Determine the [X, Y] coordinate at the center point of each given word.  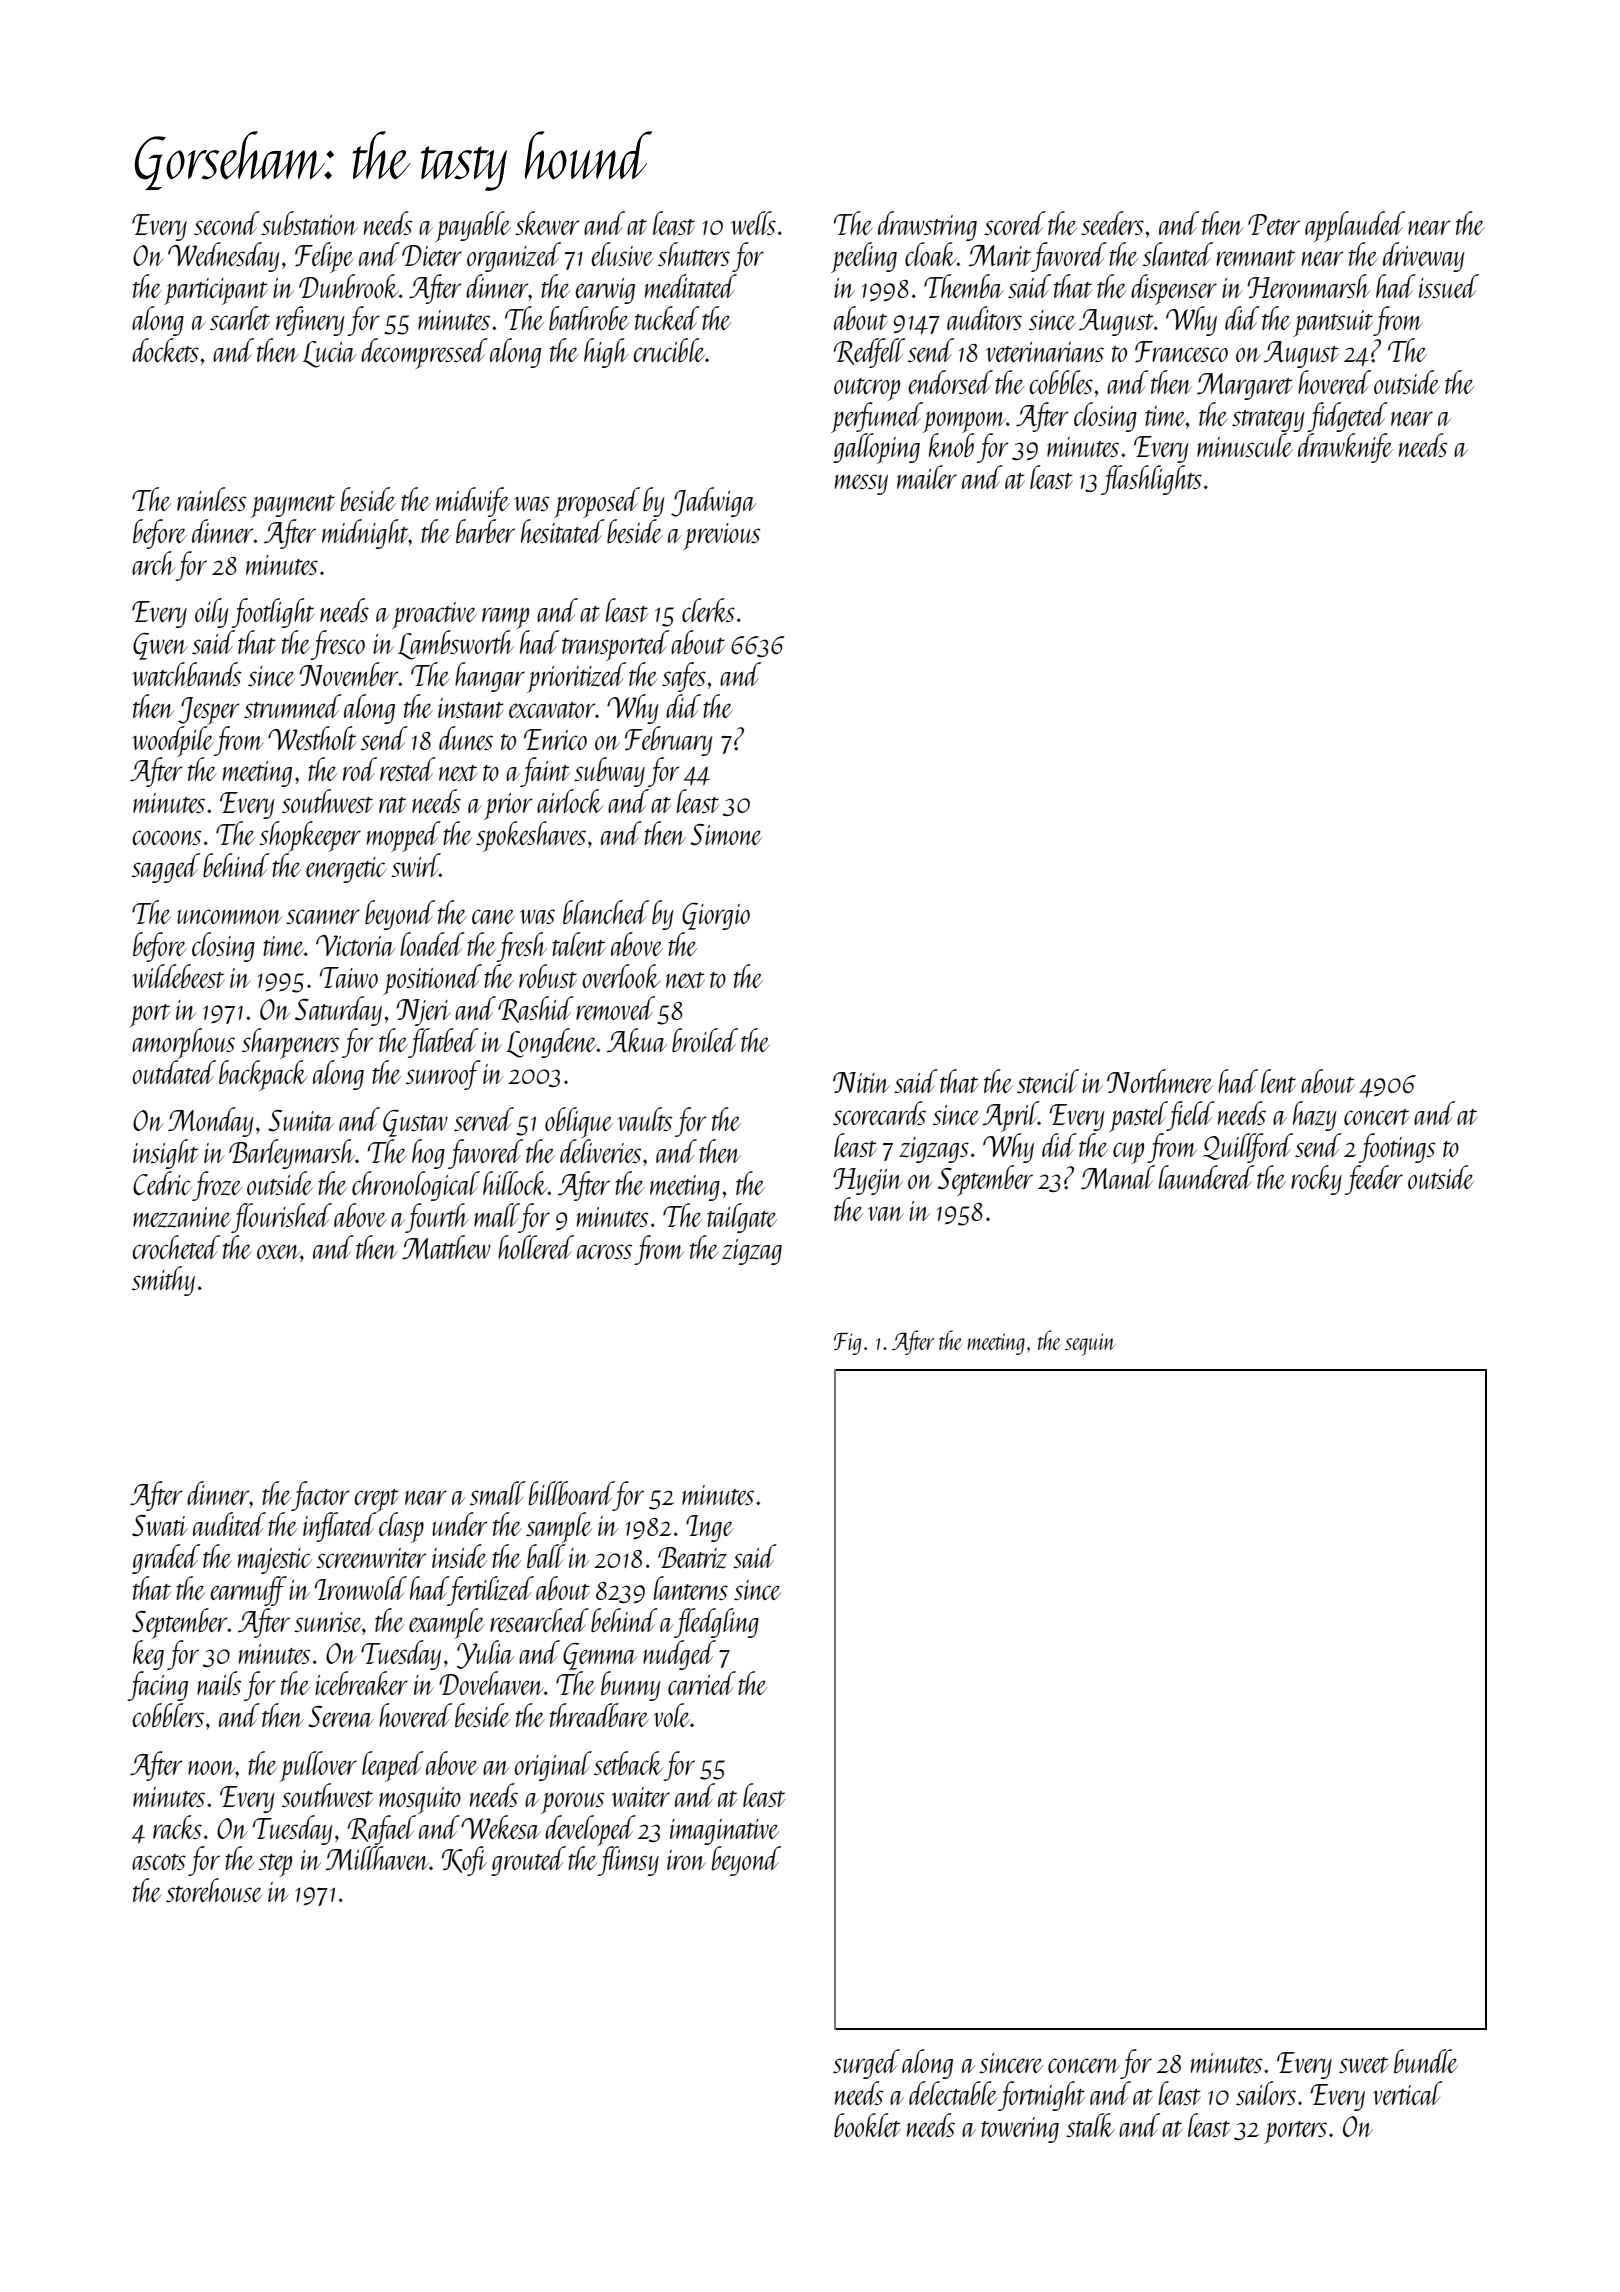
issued [1449, 286]
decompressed [424, 353]
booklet [867, 2125]
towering [1020, 2130]
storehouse [214, 1890]
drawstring [927, 226]
